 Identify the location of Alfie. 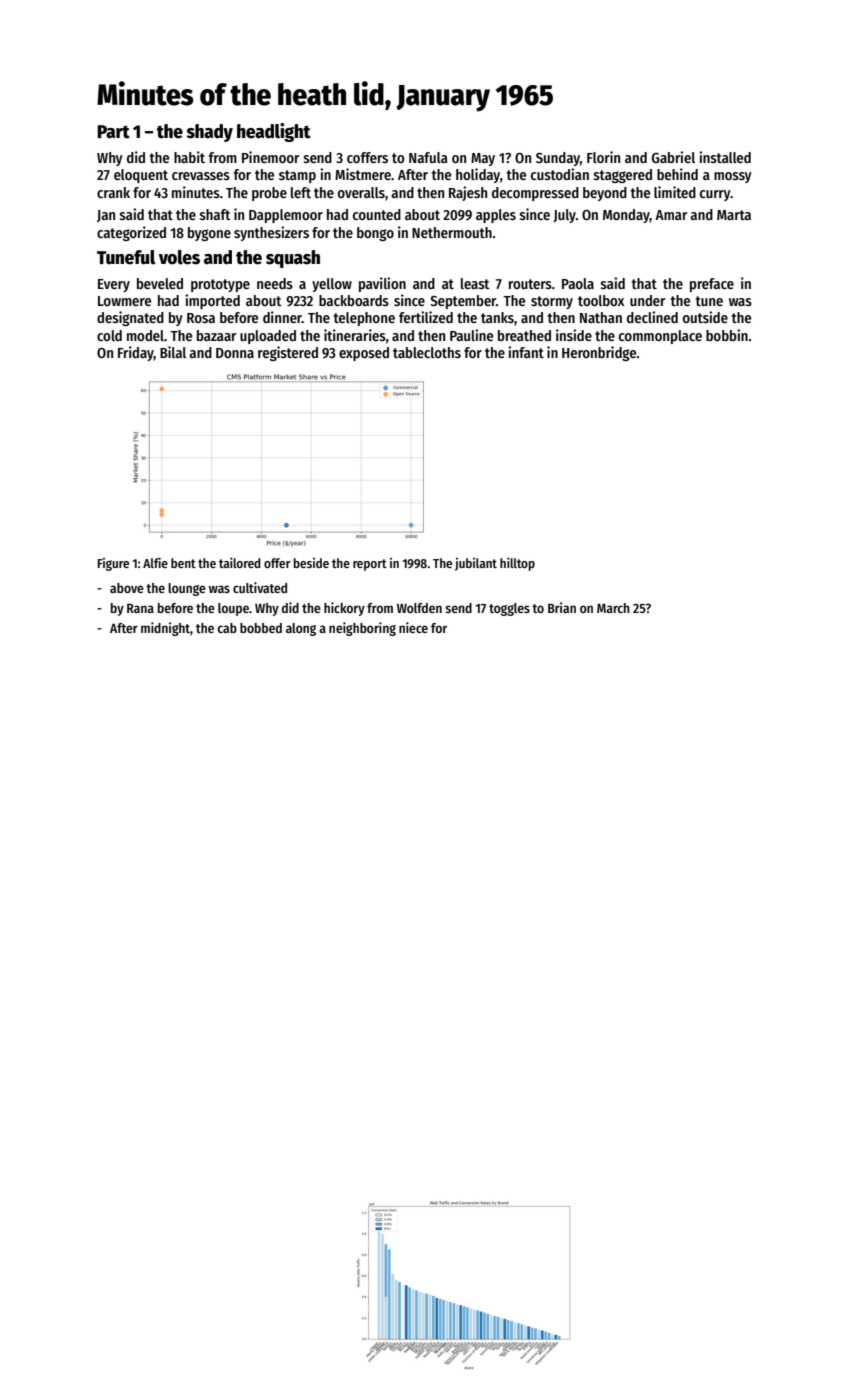
(155, 562).
